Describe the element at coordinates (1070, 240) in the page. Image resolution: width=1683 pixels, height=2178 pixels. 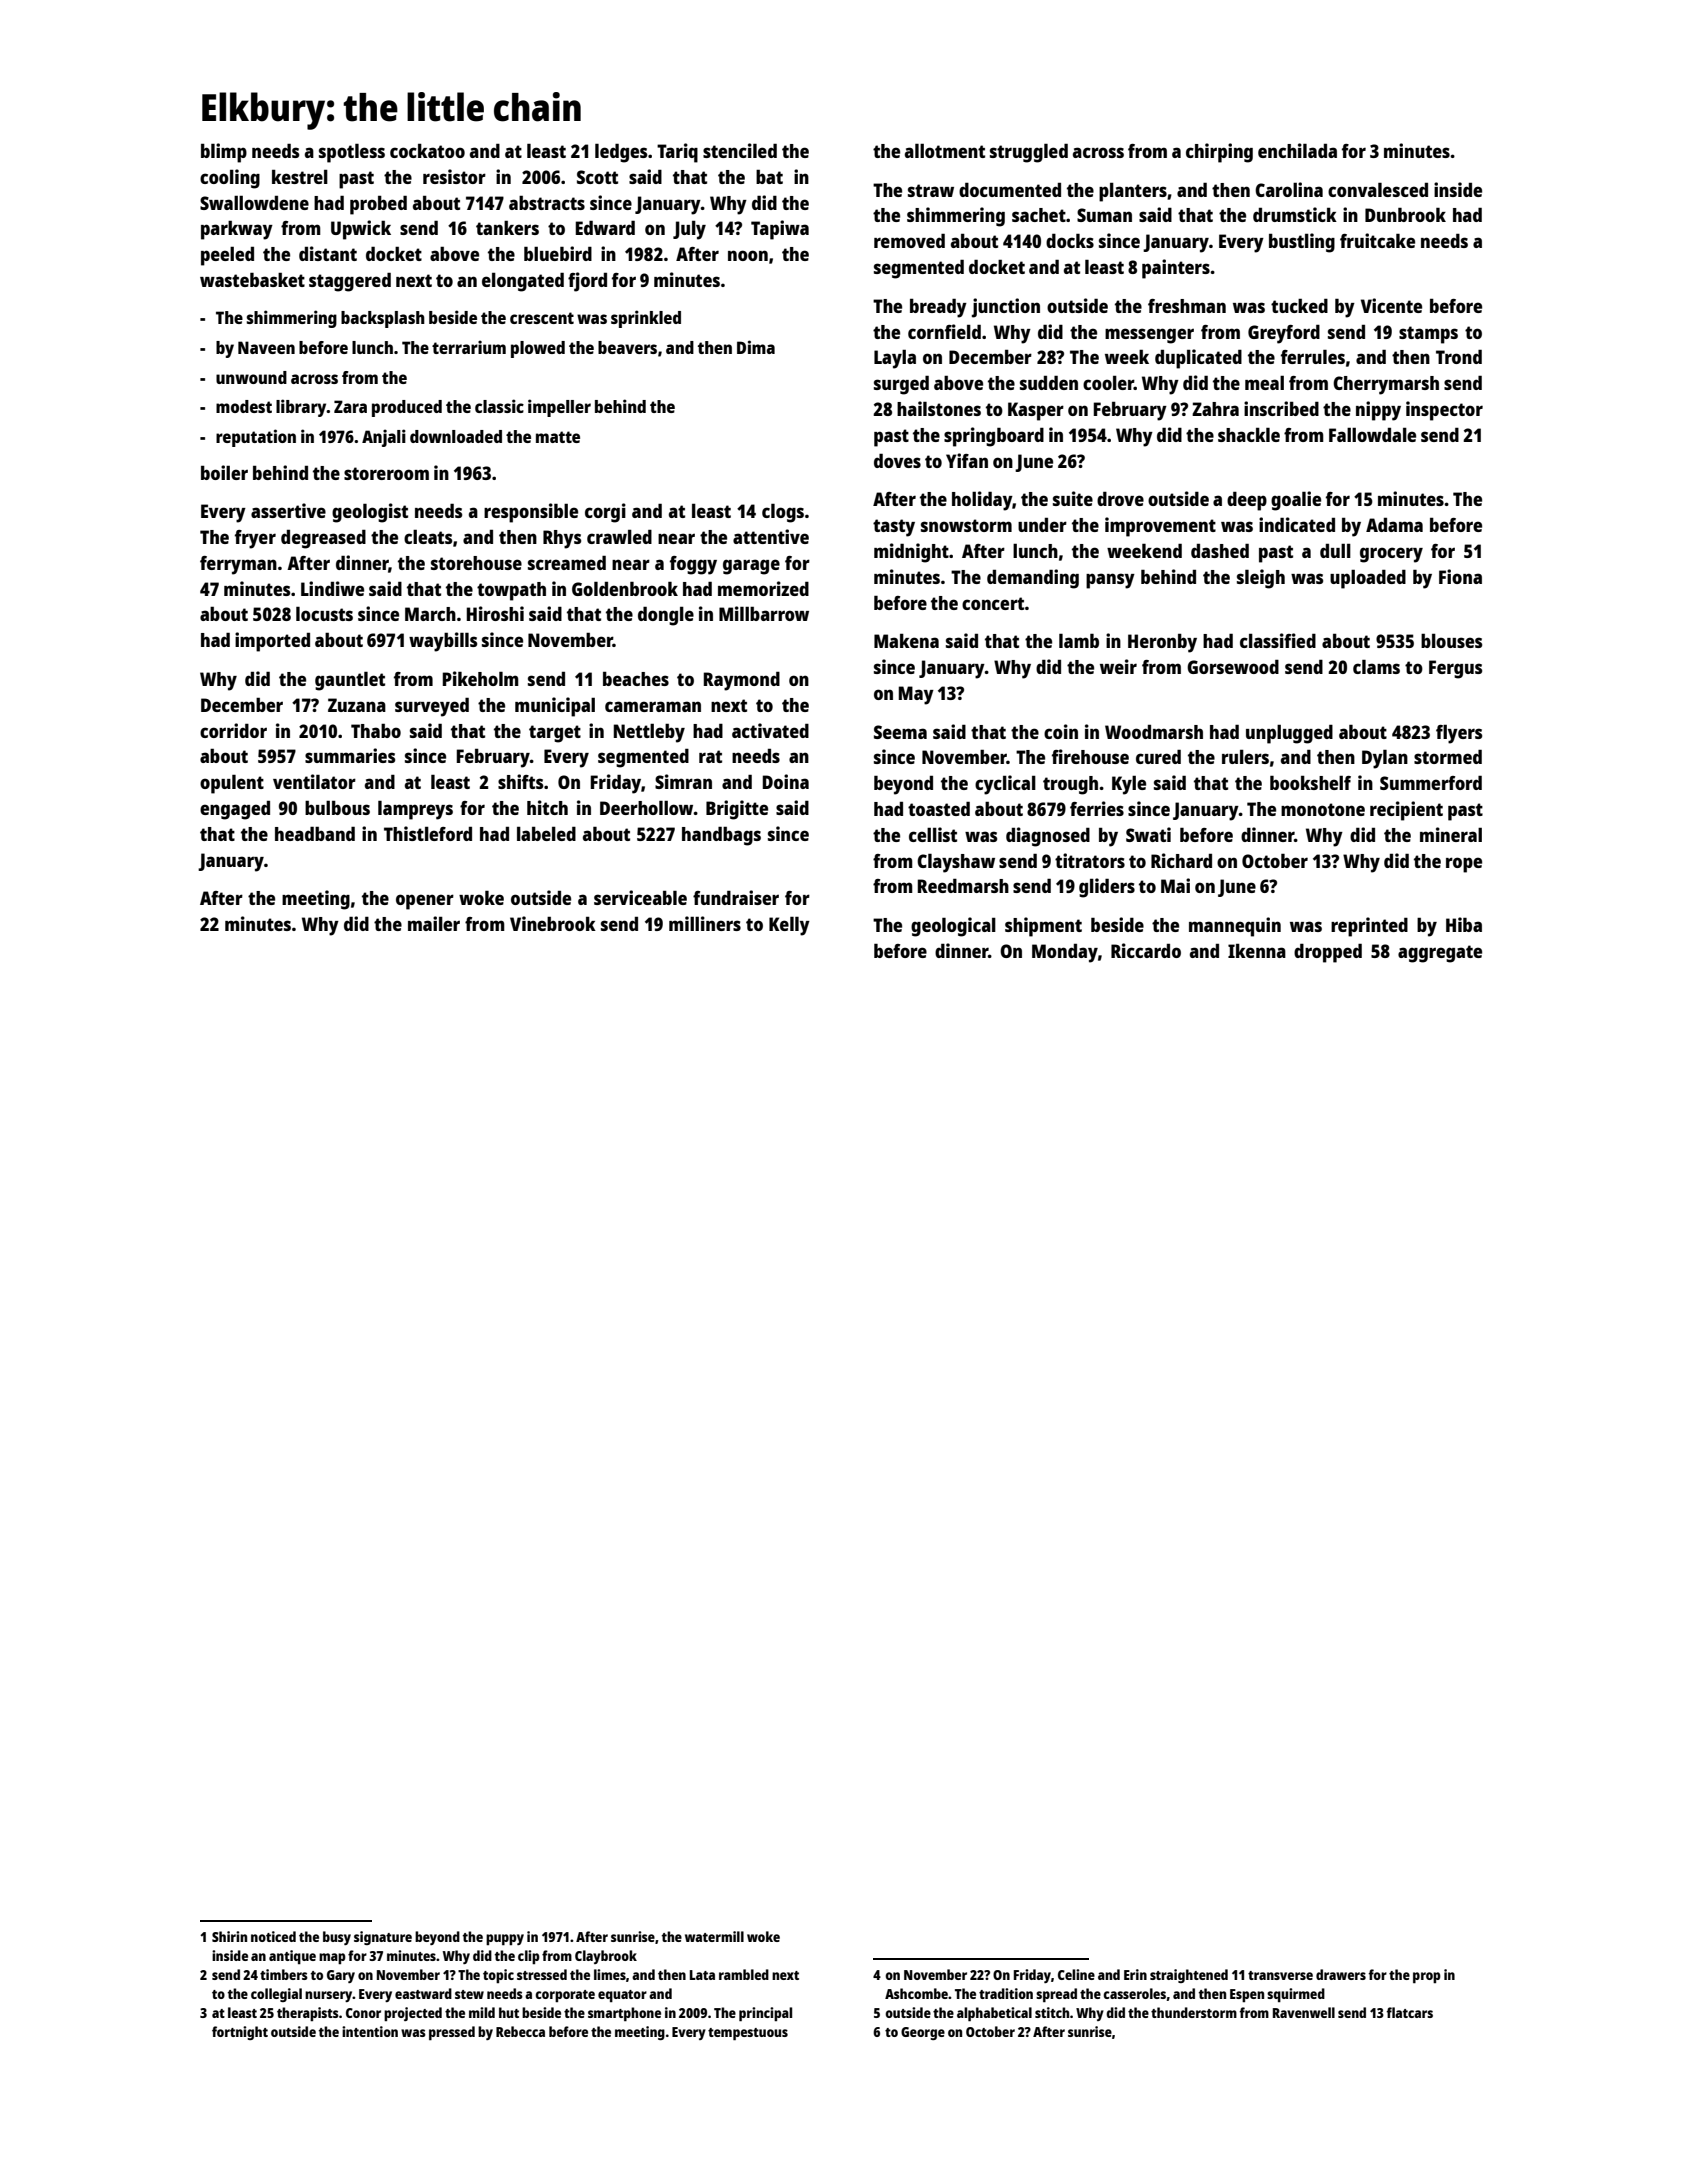
I see `docks` at that location.
